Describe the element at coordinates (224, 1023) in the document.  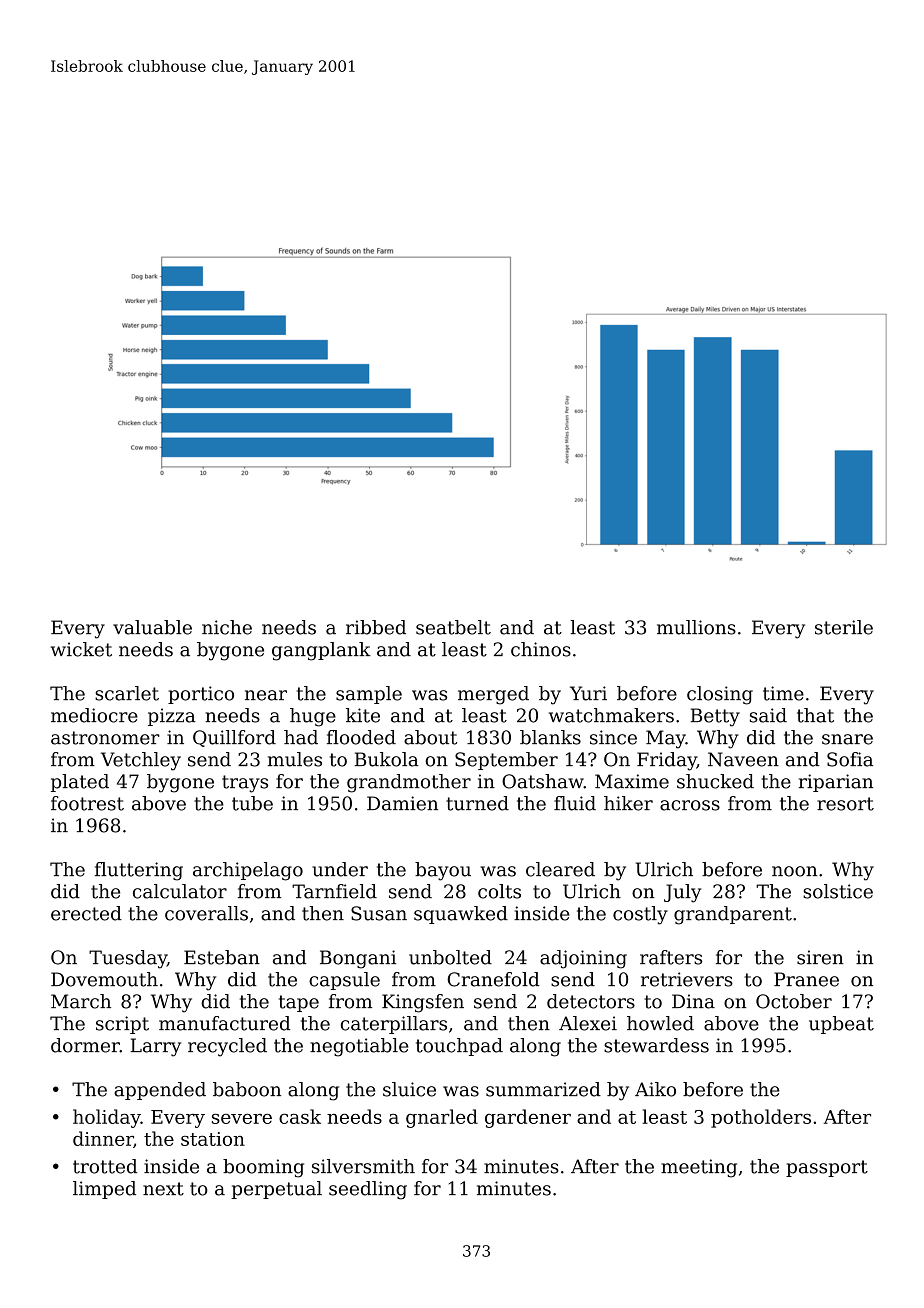
I see `manufactured` at that location.
